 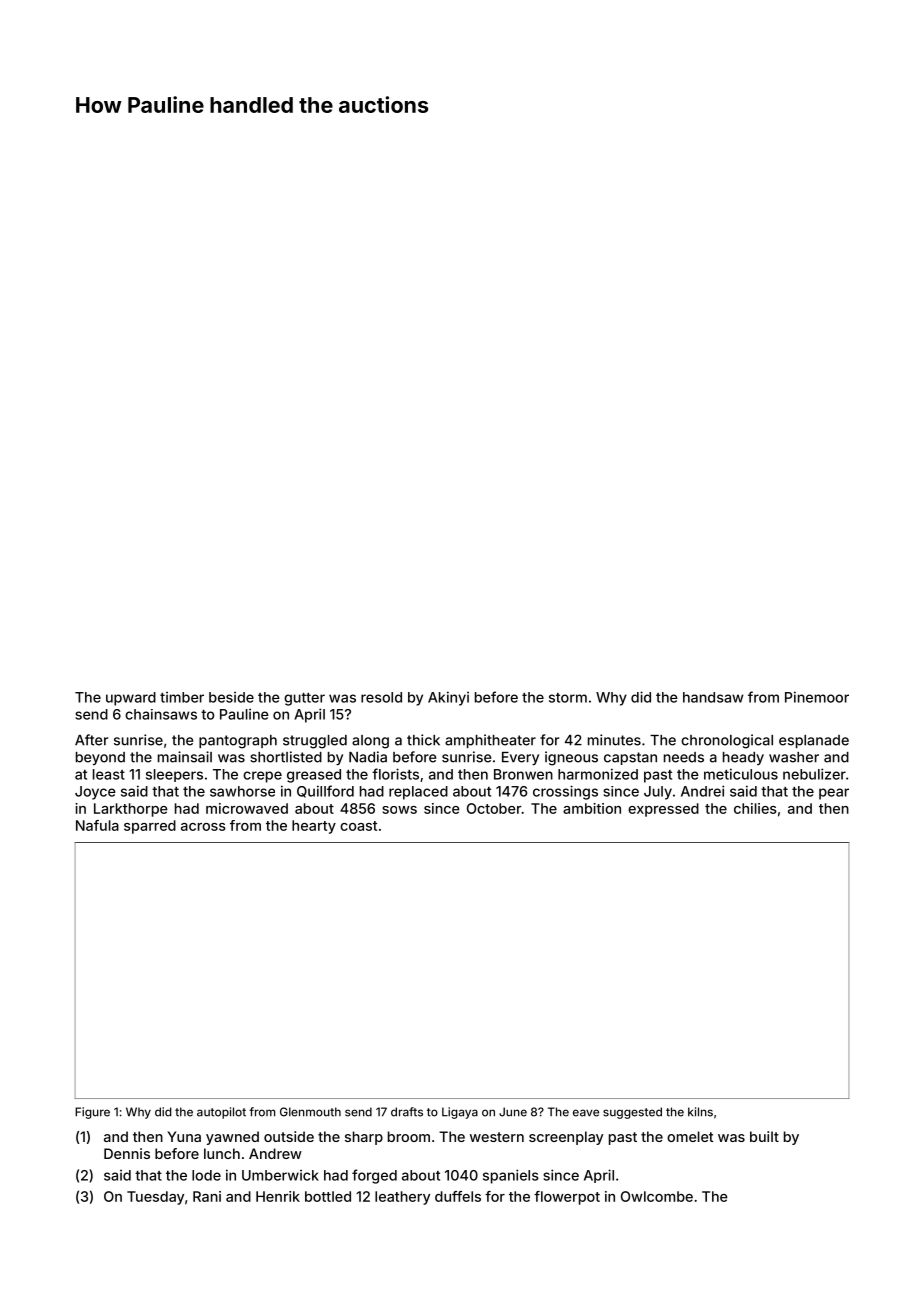 I want to click on hearty, so click(x=314, y=827).
